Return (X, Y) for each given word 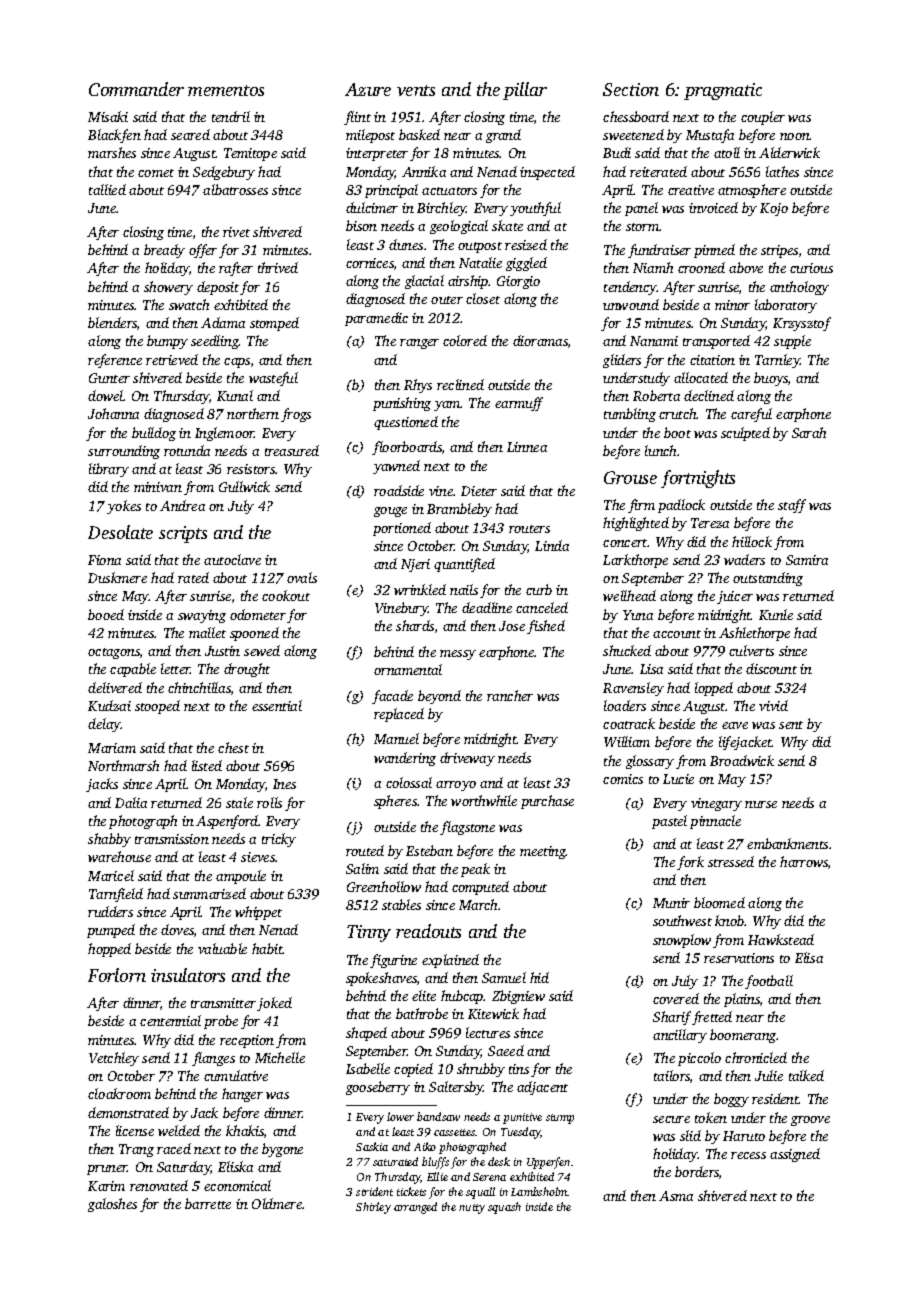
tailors (672, 1075)
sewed (262, 650)
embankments (787, 843)
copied (413, 1070)
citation (712, 360)
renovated (159, 1185)
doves (177, 929)
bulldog (154, 434)
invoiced (713, 207)
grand (503, 136)
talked (806, 1075)
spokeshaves (381, 979)
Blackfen (114, 136)
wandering (405, 759)
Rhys (418, 386)
